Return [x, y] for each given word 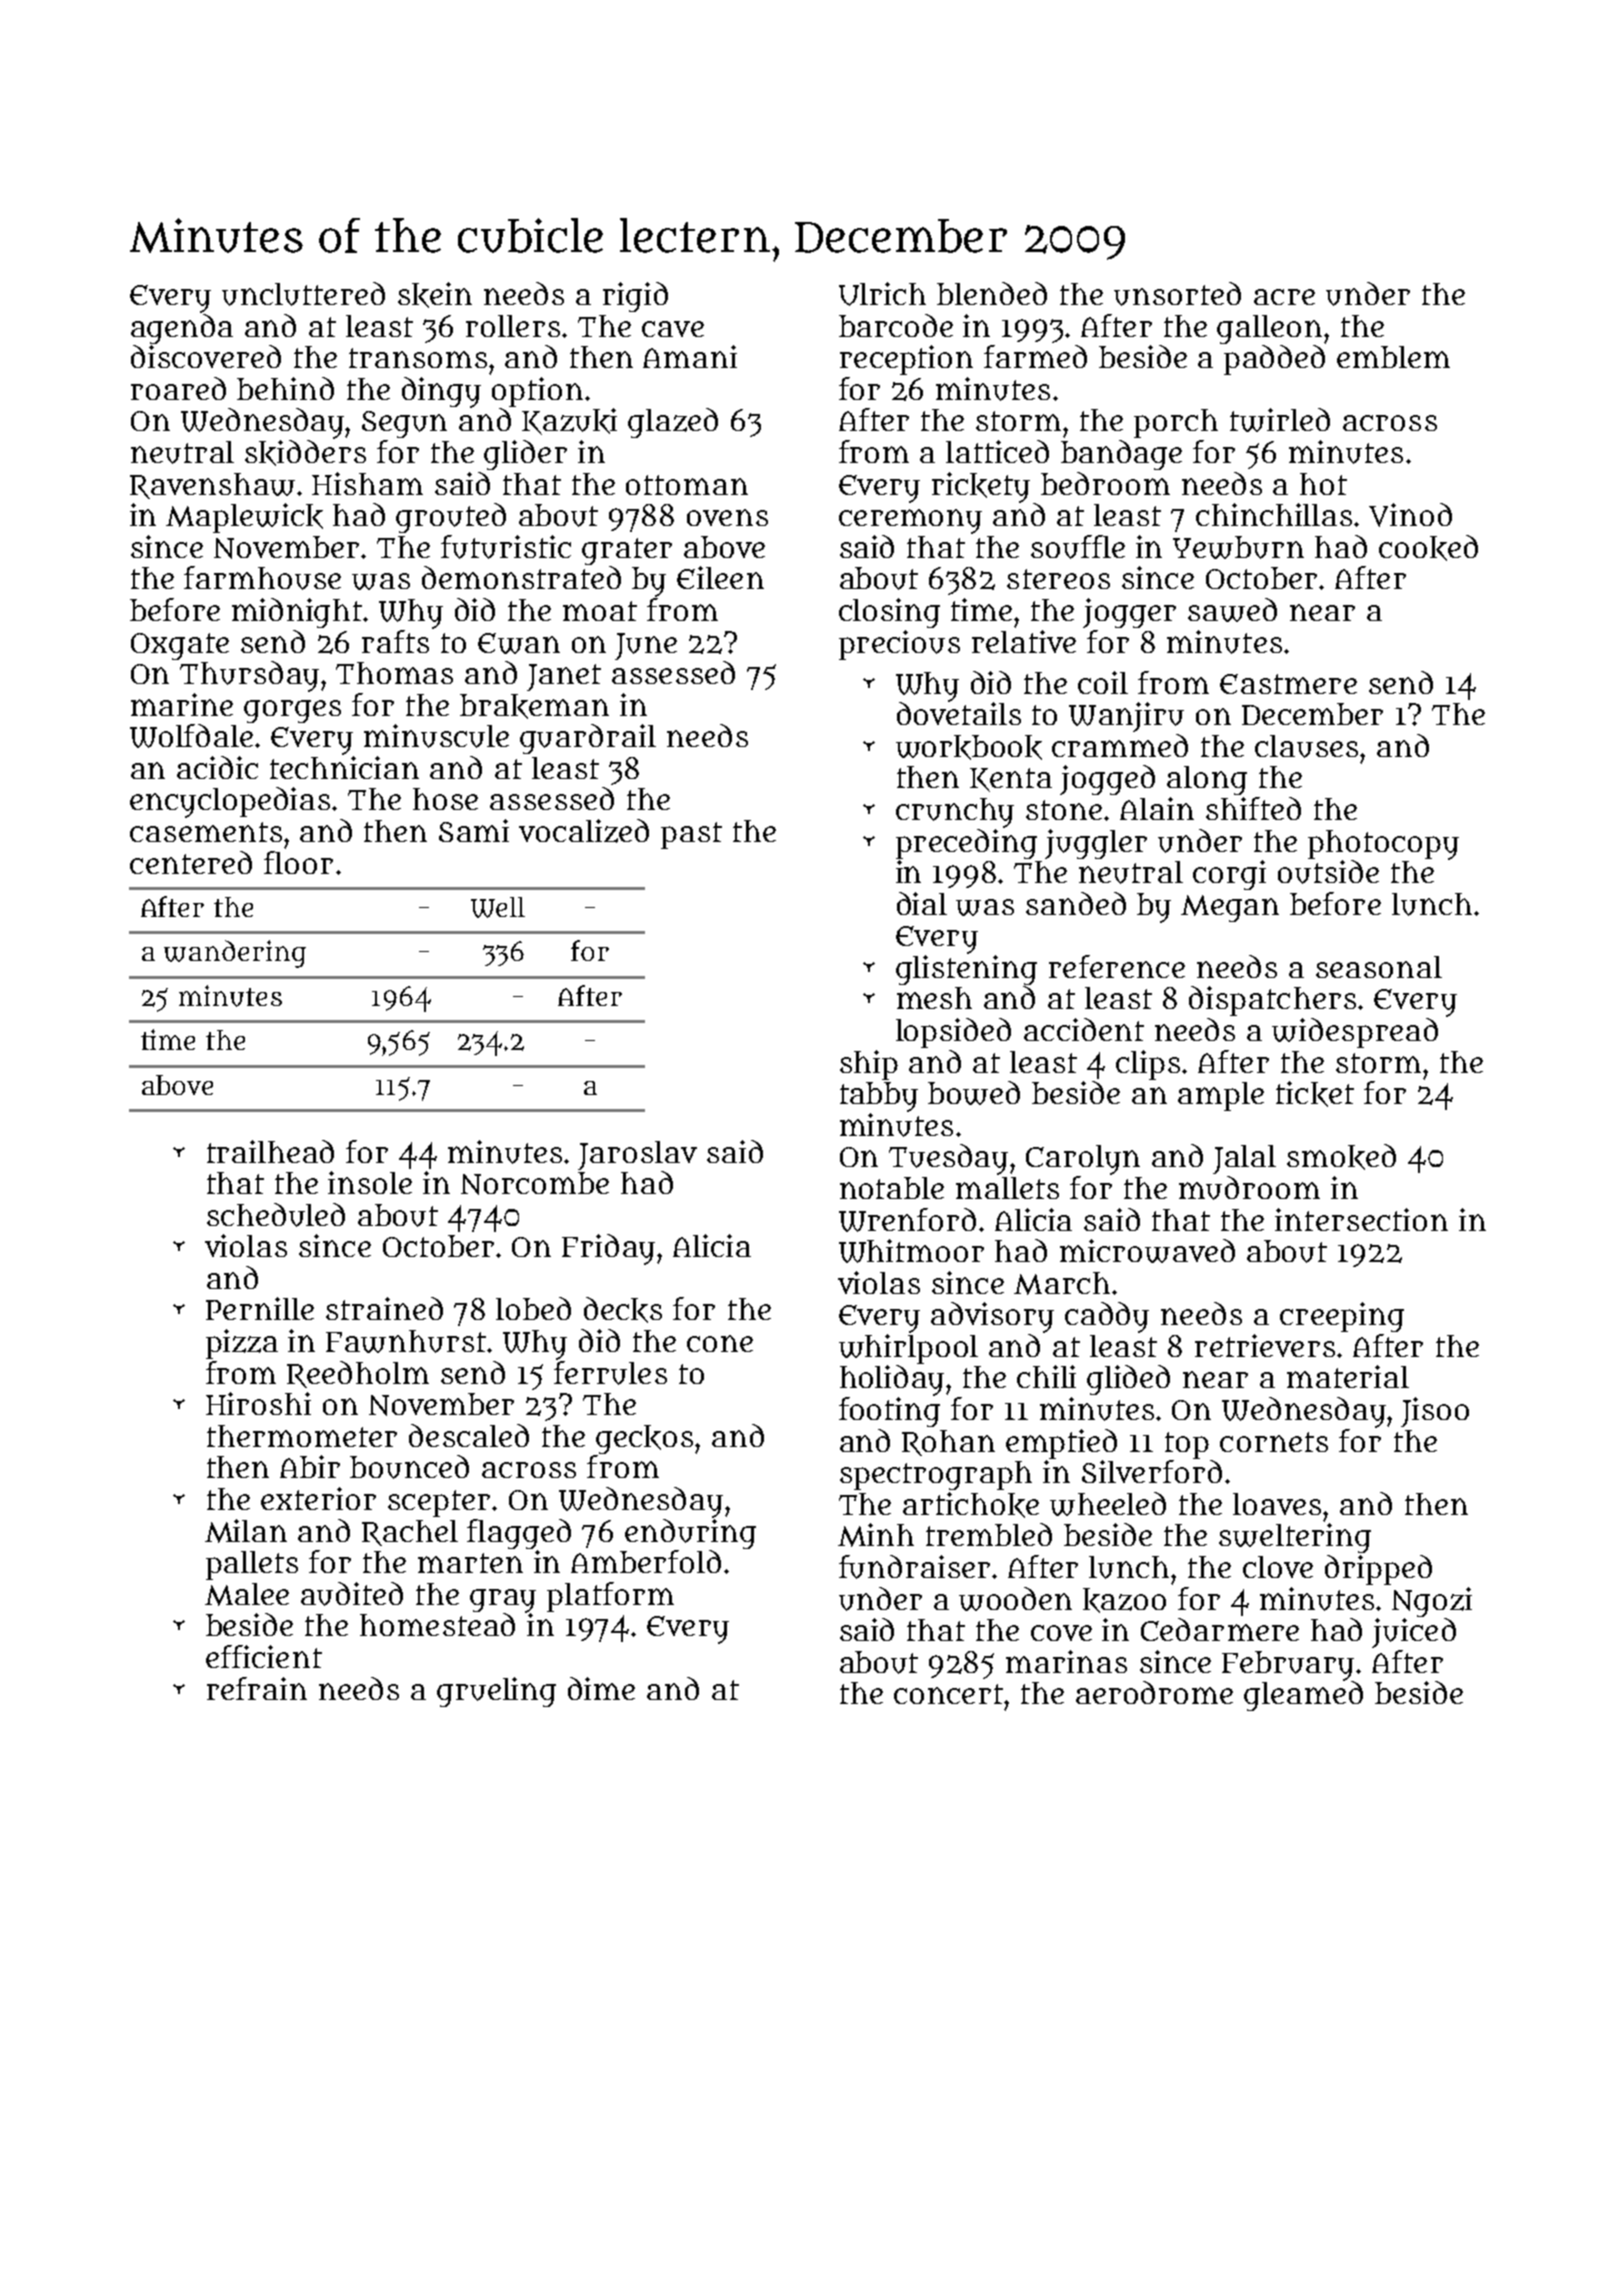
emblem [1393, 357]
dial [922, 903]
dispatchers [1272, 1001]
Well [498, 907]
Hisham [367, 483]
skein [435, 295]
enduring [690, 1534]
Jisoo [1435, 1412]
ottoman [687, 485]
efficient [264, 1656]
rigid [635, 297]
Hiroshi [258, 1403]
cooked [1428, 548]
